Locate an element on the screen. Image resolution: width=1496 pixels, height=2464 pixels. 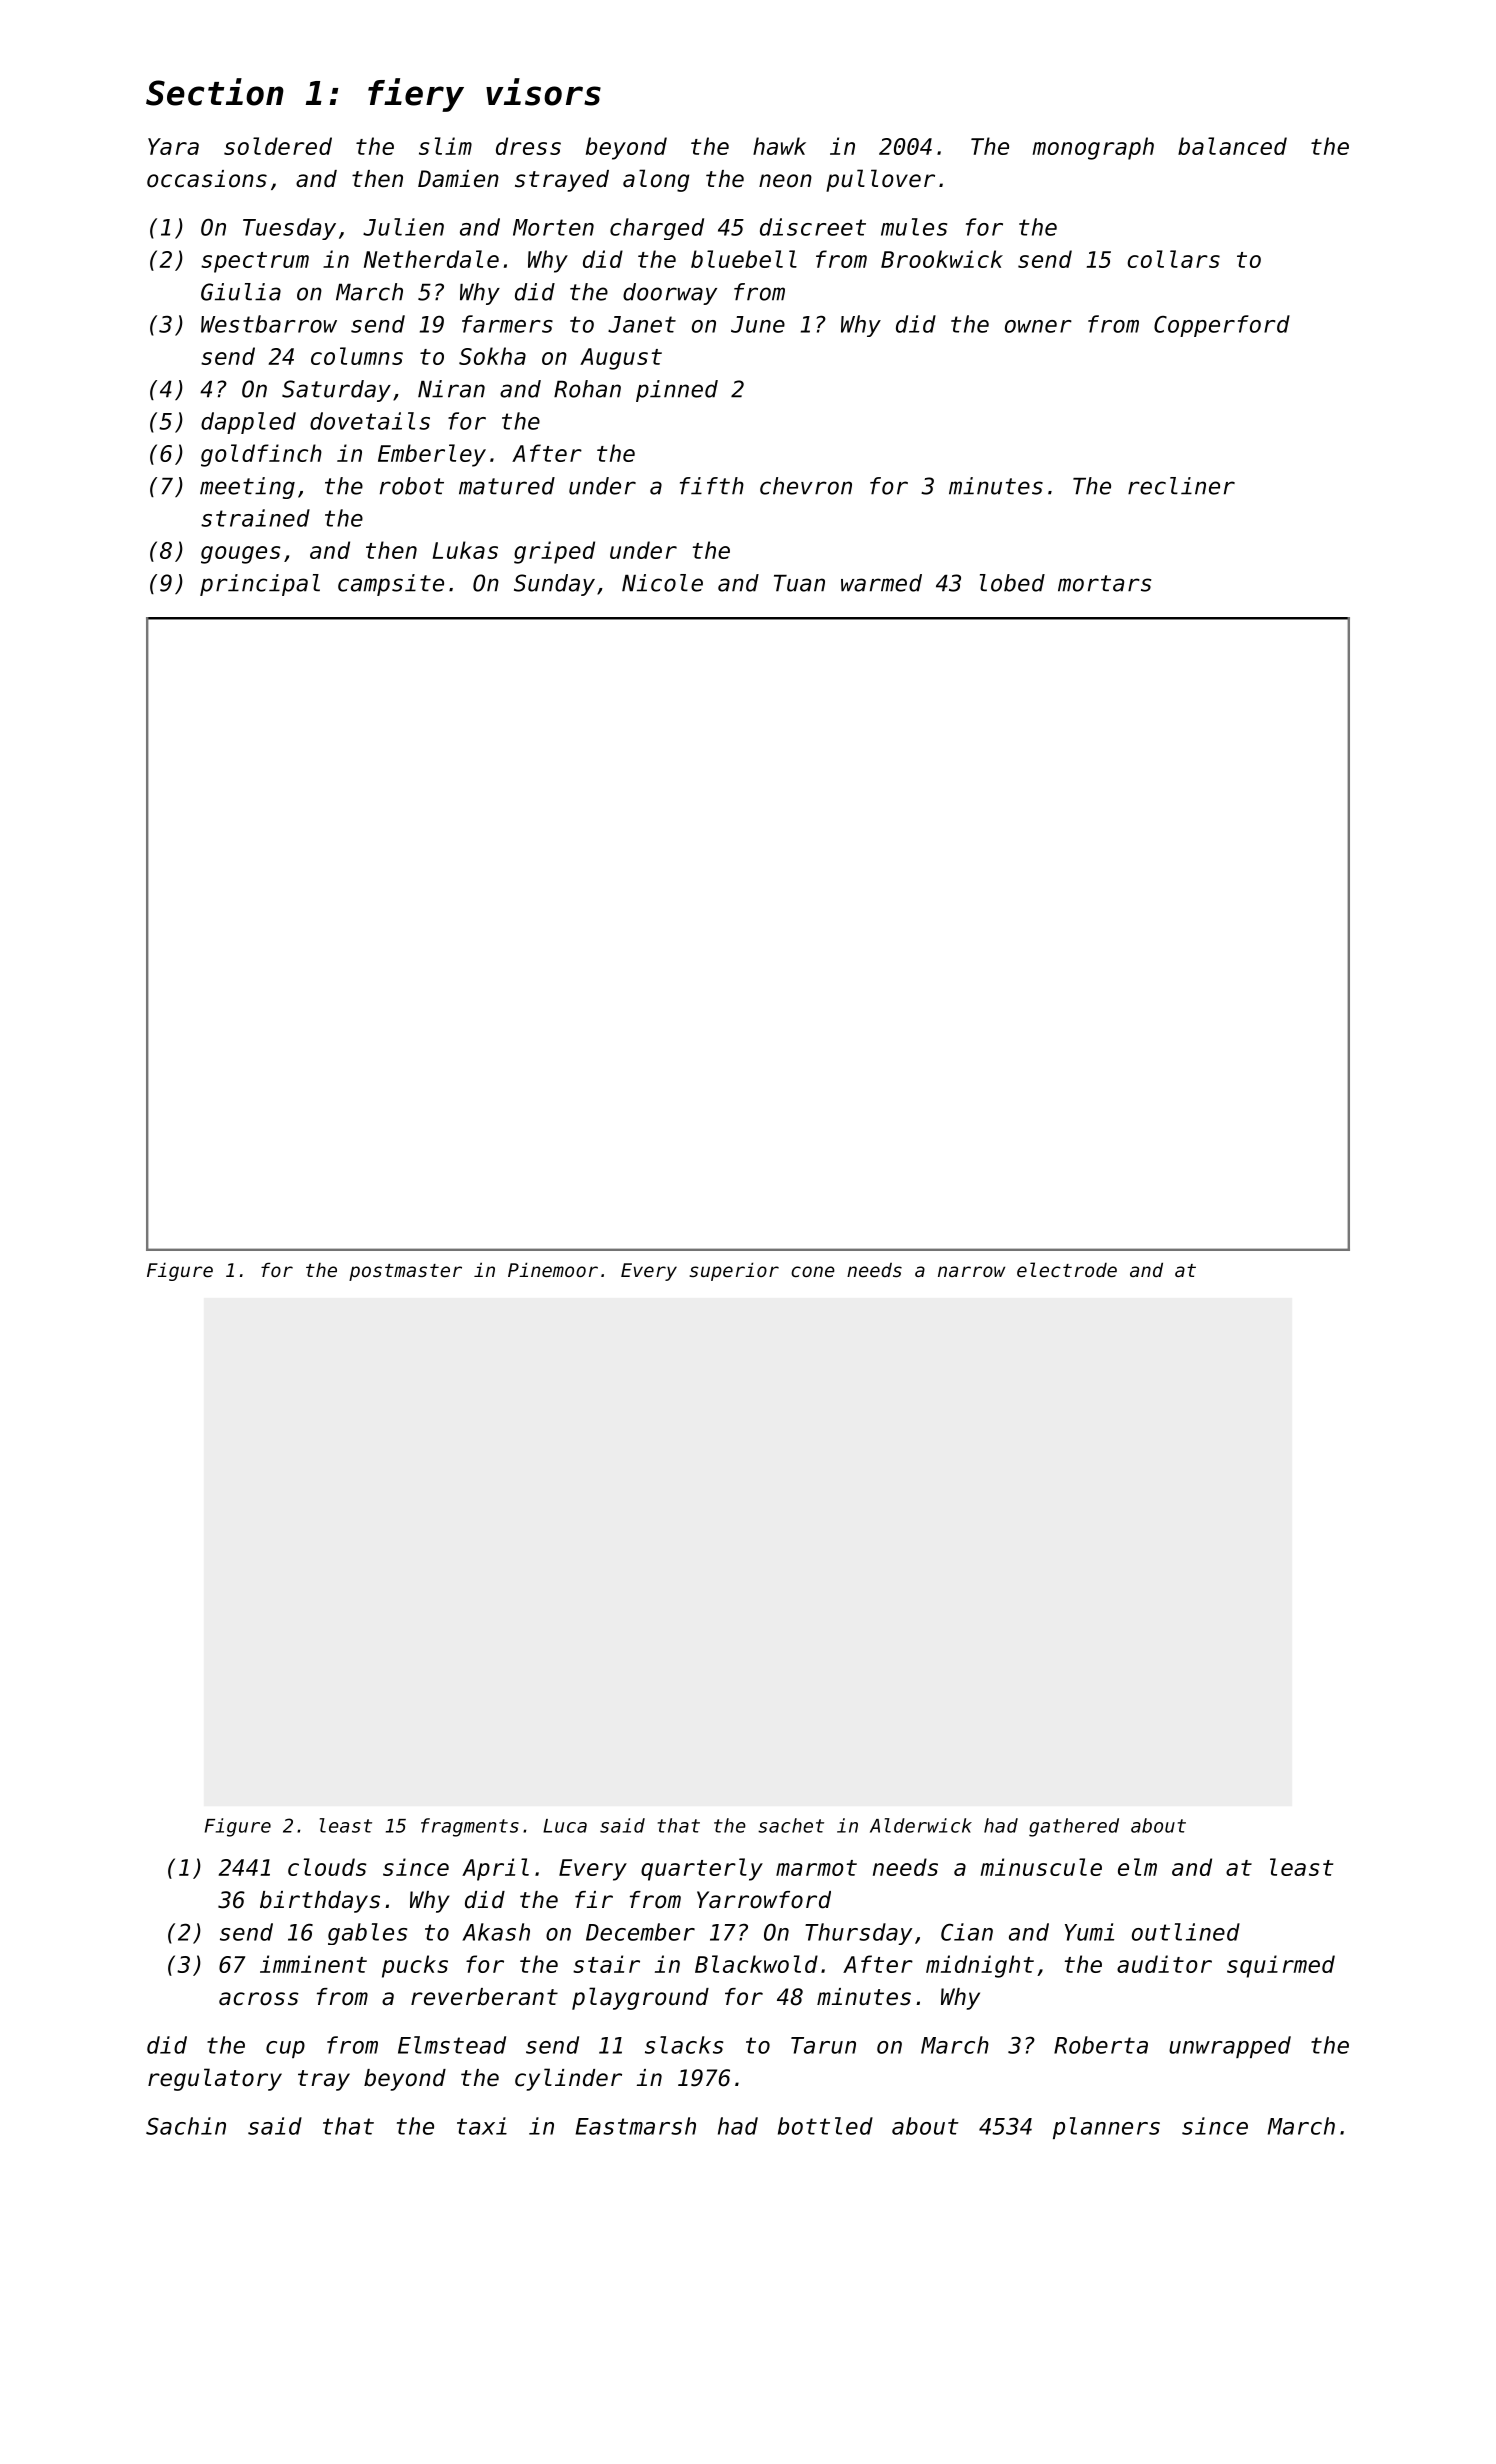
Alderwick is located at coordinates (921, 1825).
